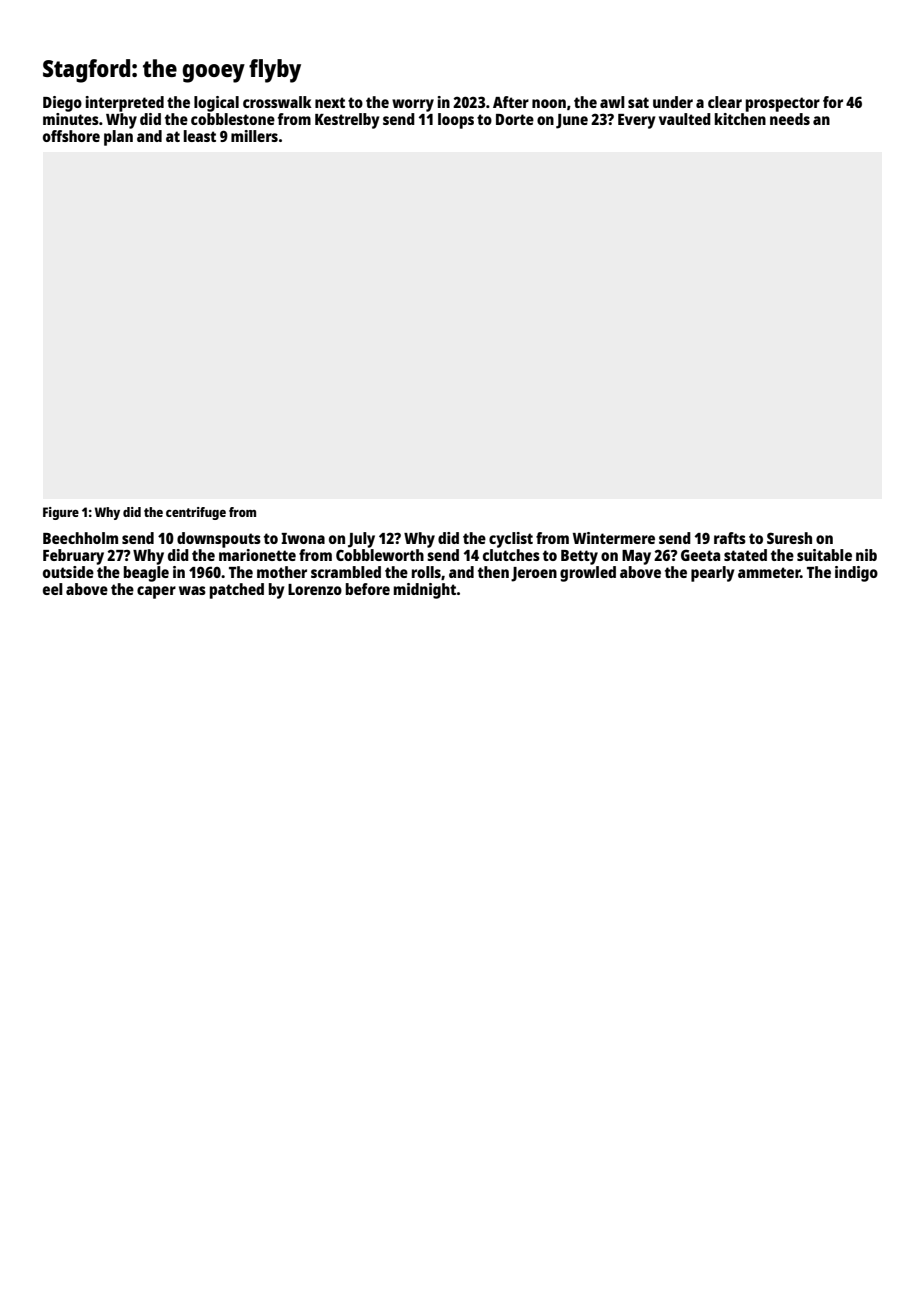 The height and width of the screenshot is (1308, 924). Describe the element at coordinates (612, 102) in the screenshot. I see `awl` at that location.
